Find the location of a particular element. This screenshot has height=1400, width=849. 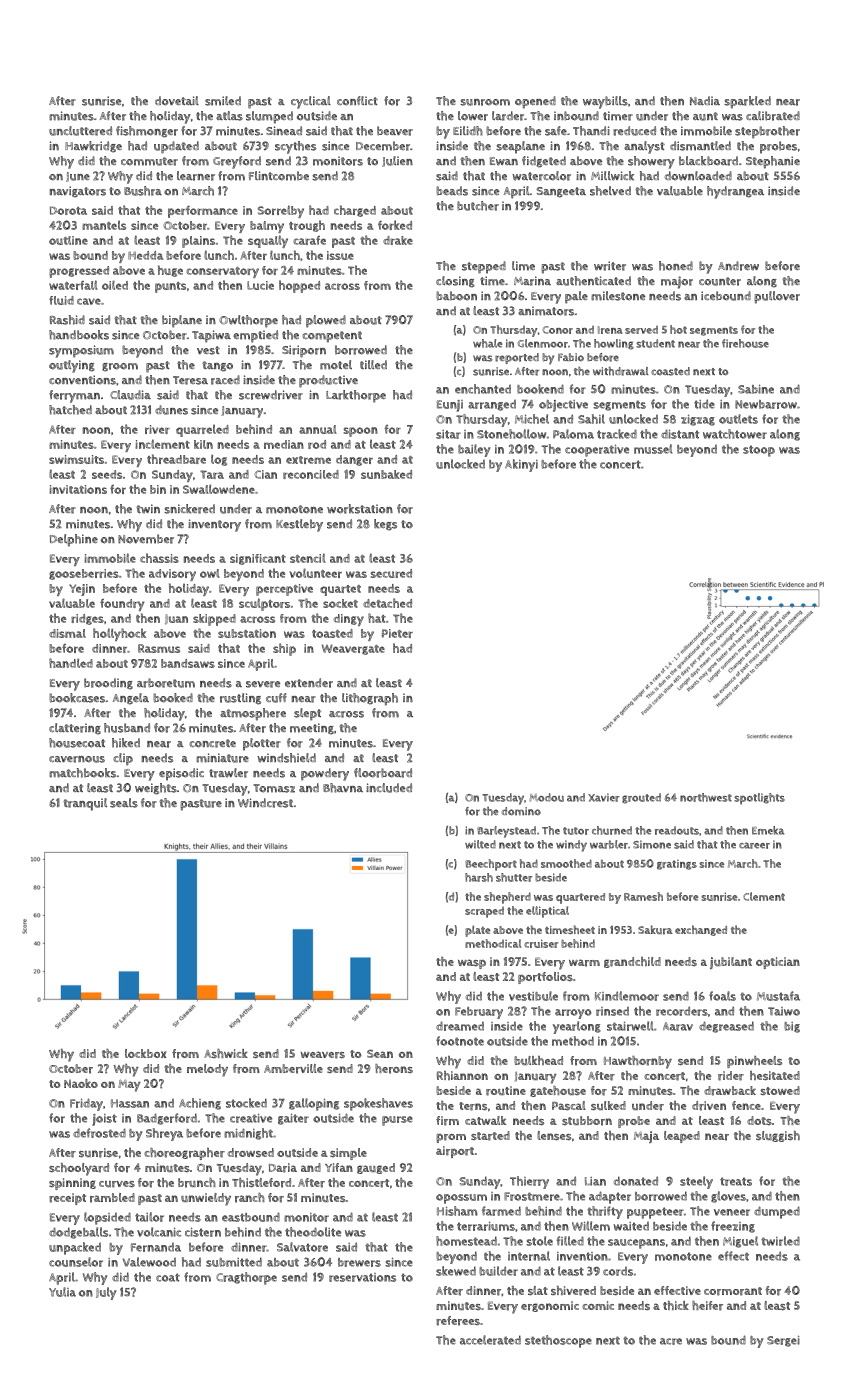

reduced is located at coordinates (634, 131).
